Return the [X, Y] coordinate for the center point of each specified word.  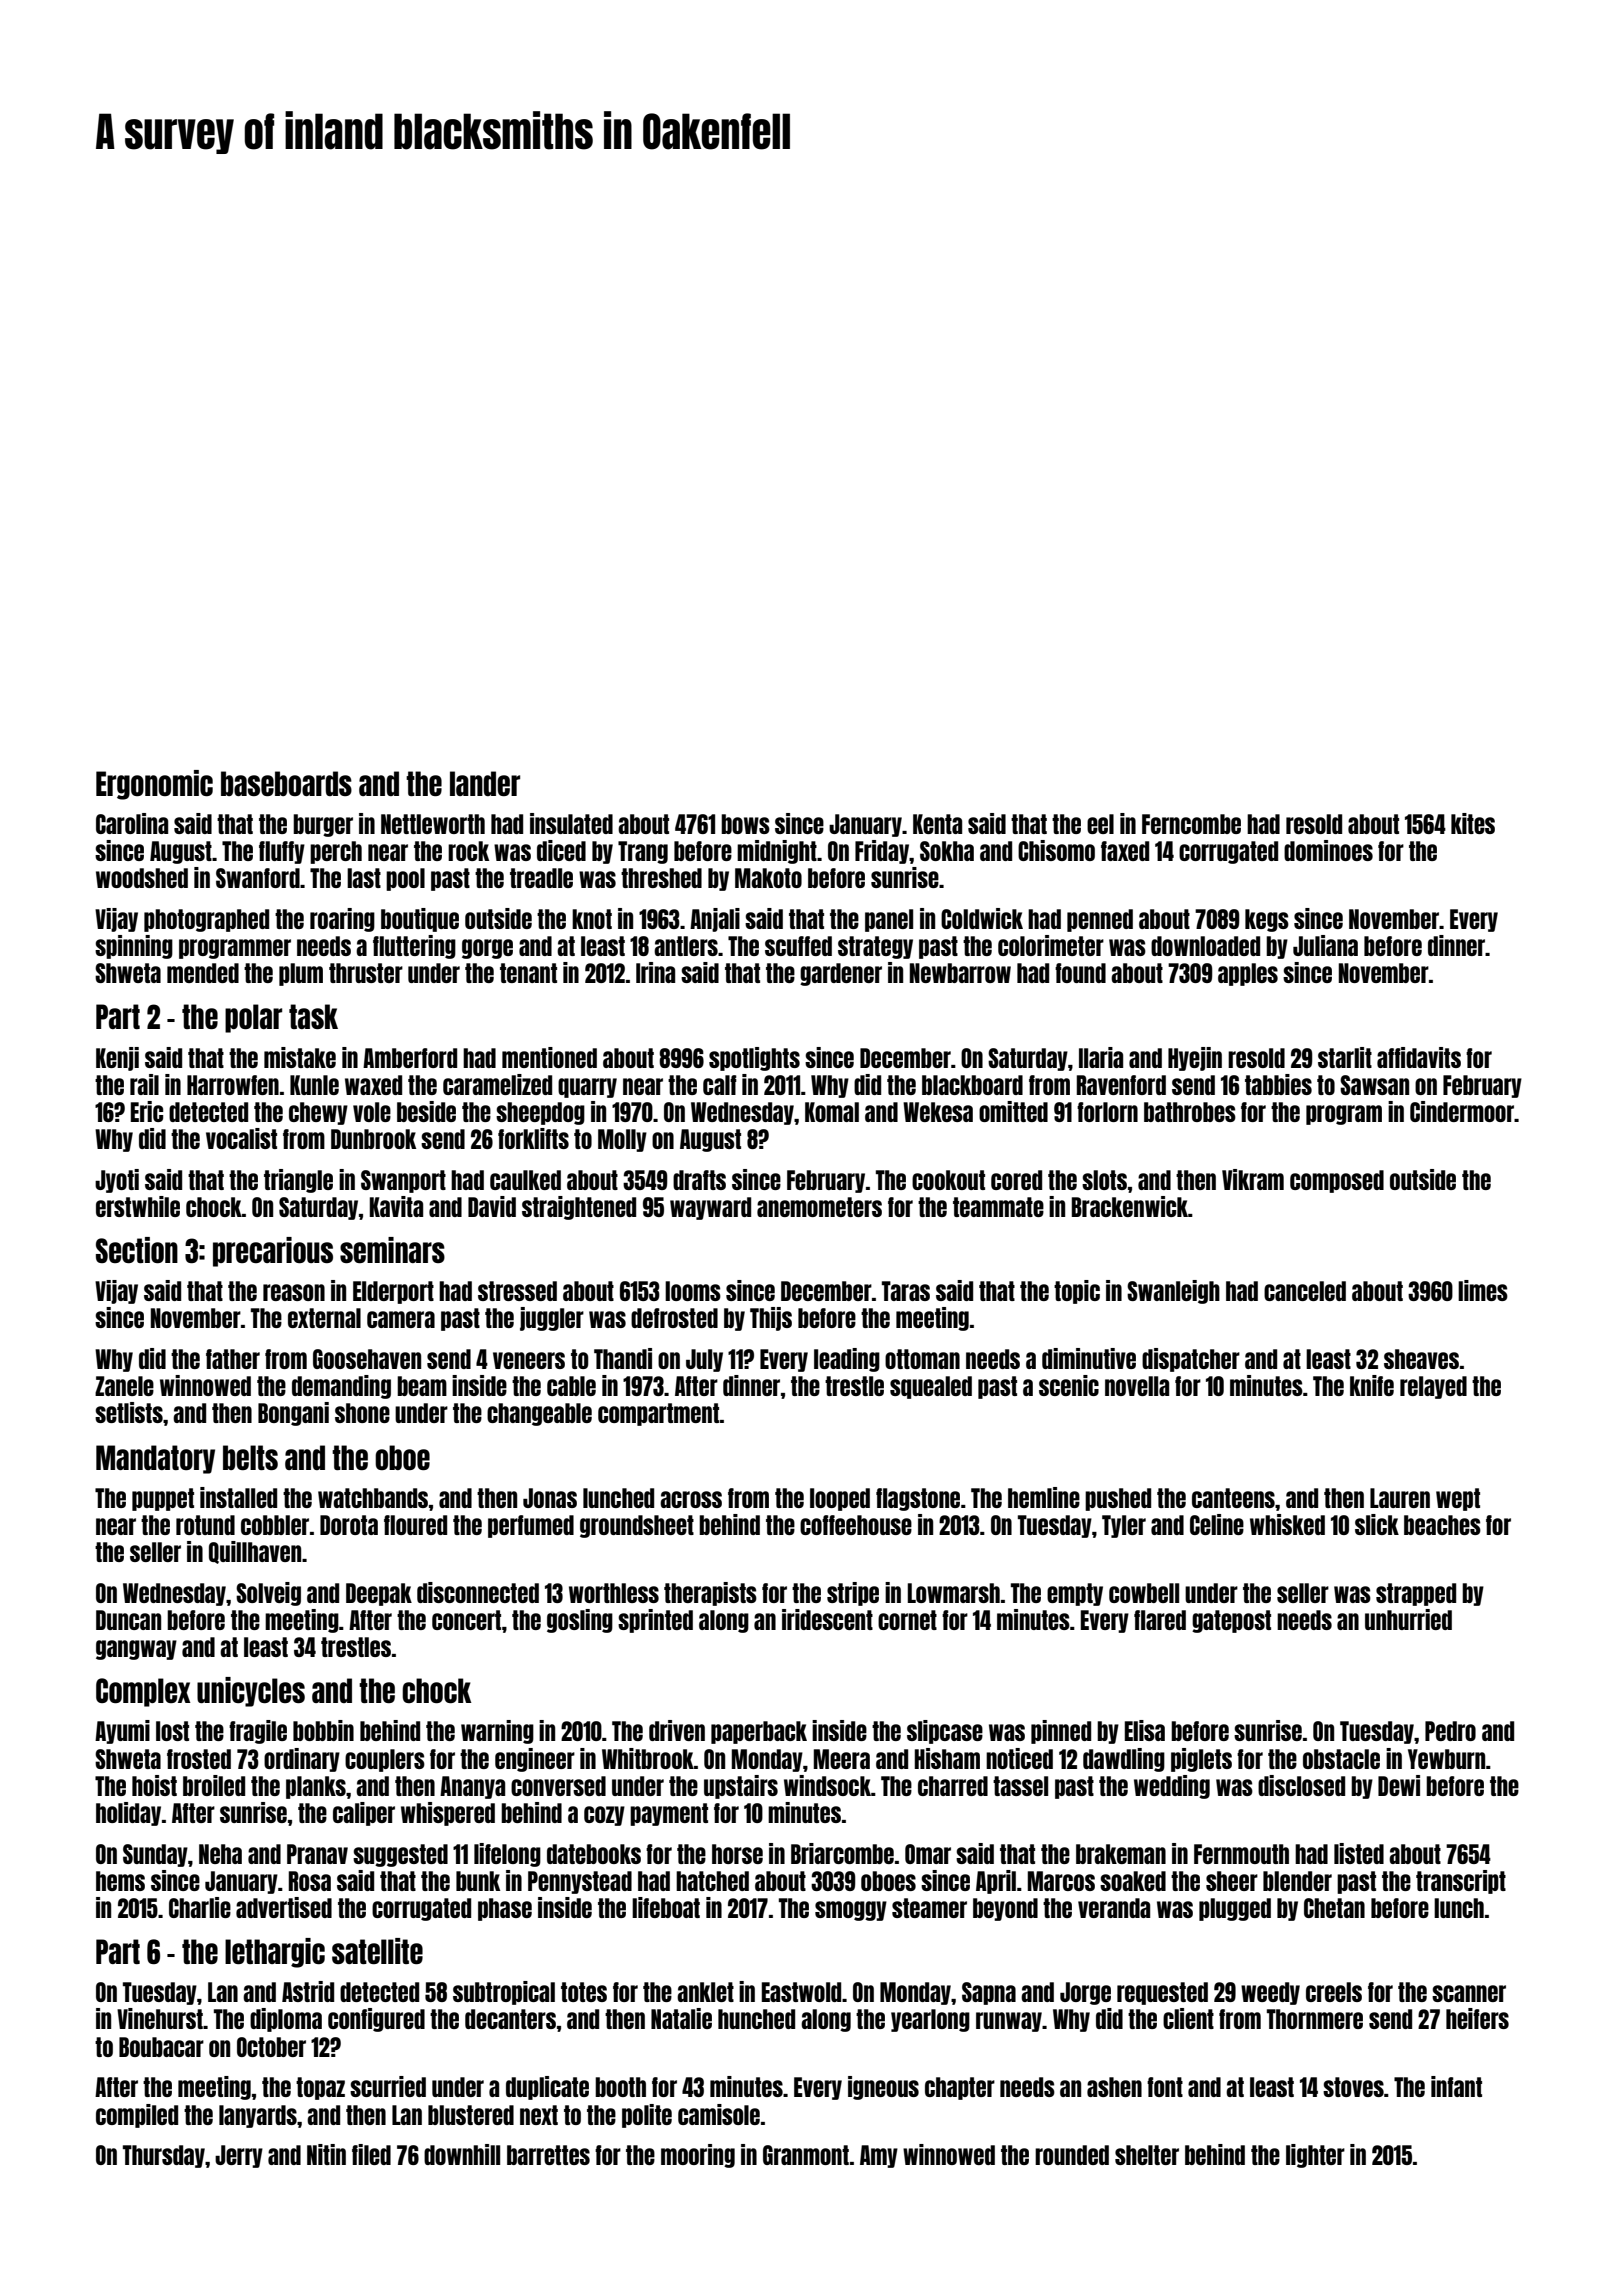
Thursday [164, 2156]
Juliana [1325, 945]
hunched [756, 2019]
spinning [134, 947]
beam [422, 1386]
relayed [1433, 1387]
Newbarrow [960, 973]
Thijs [771, 1319]
